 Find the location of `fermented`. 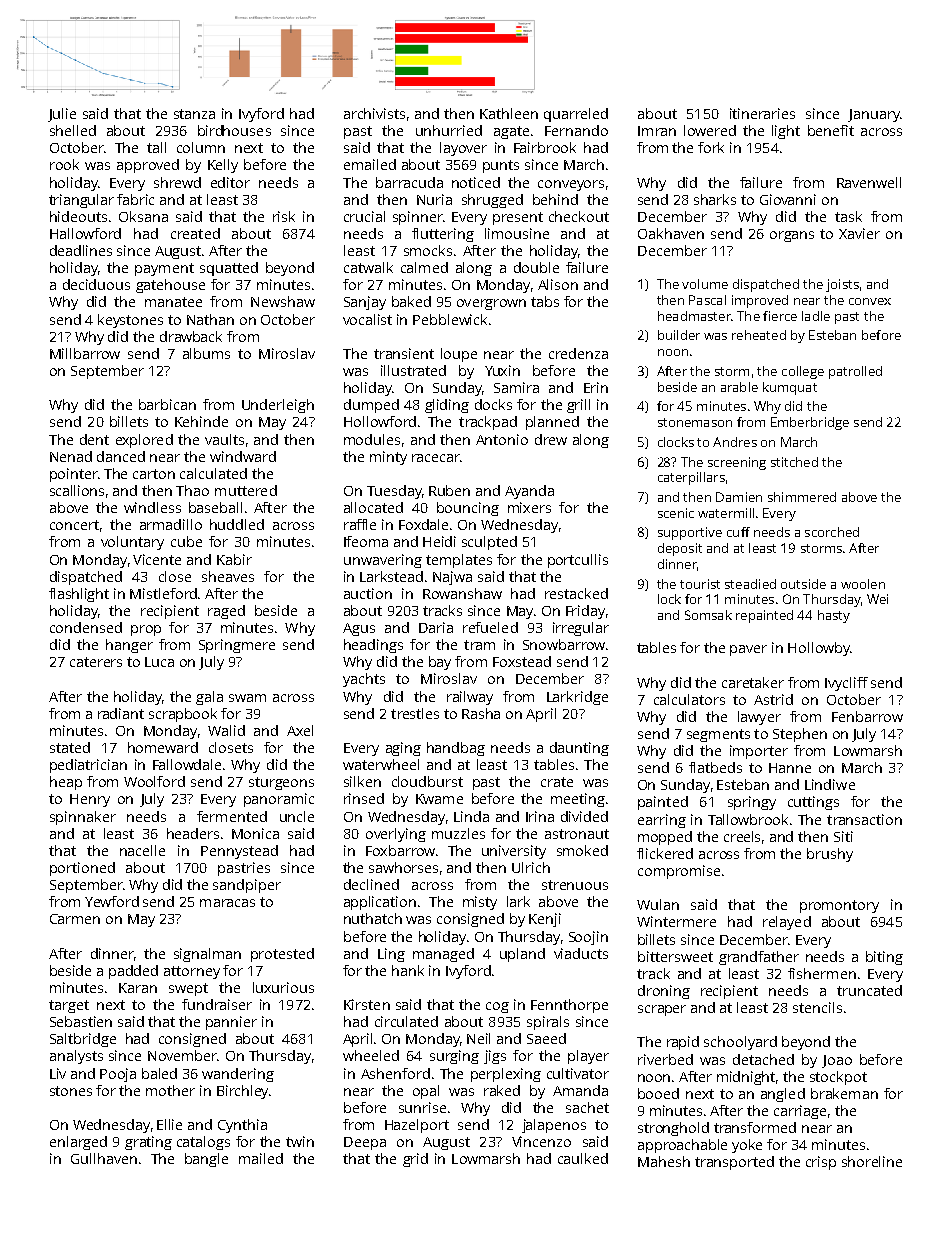

fermented is located at coordinates (232, 816).
